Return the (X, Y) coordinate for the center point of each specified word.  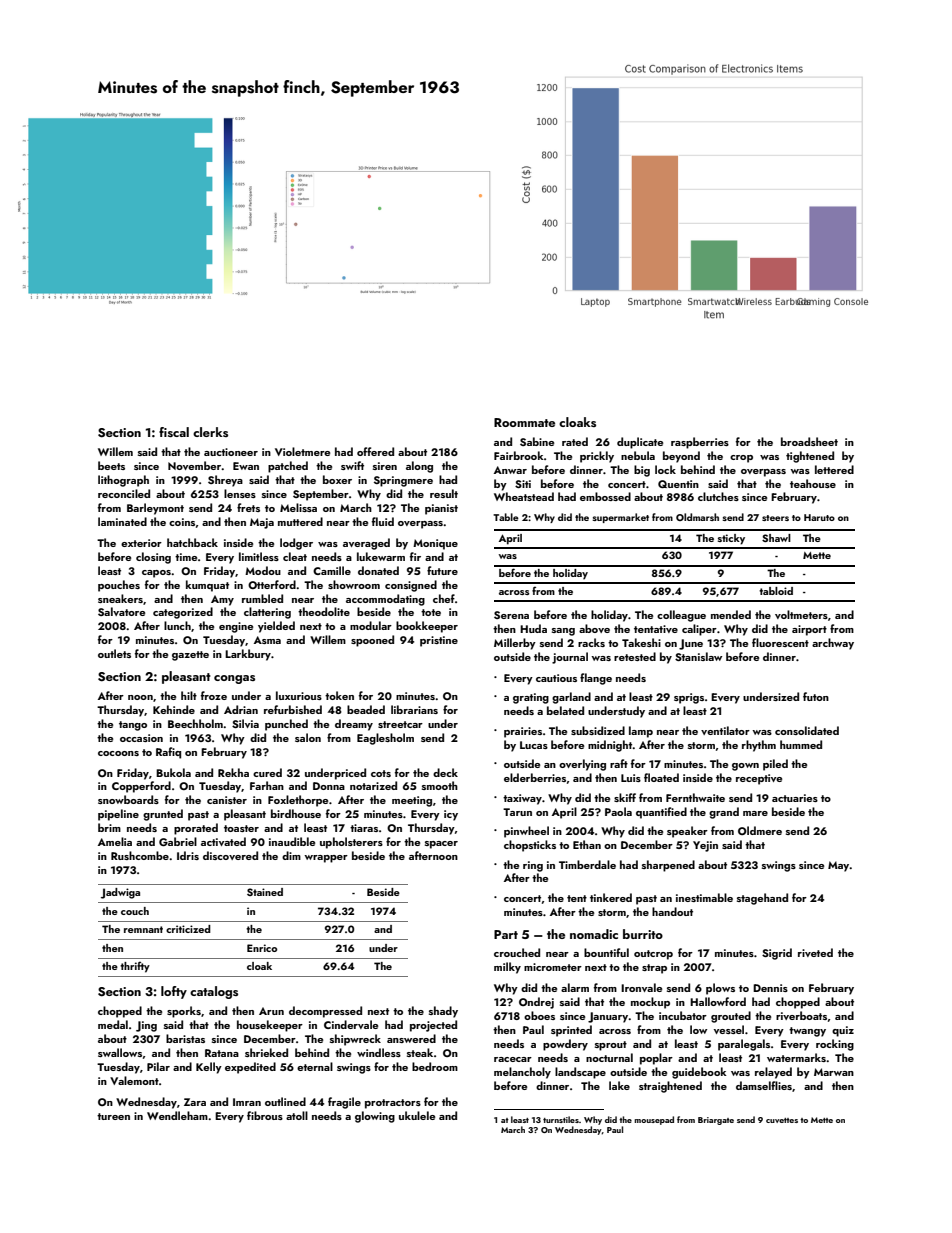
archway (833, 644)
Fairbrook (519, 455)
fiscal (174, 432)
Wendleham (177, 1115)
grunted (163, 815)
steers (775, 518)
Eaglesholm (385, 739)
